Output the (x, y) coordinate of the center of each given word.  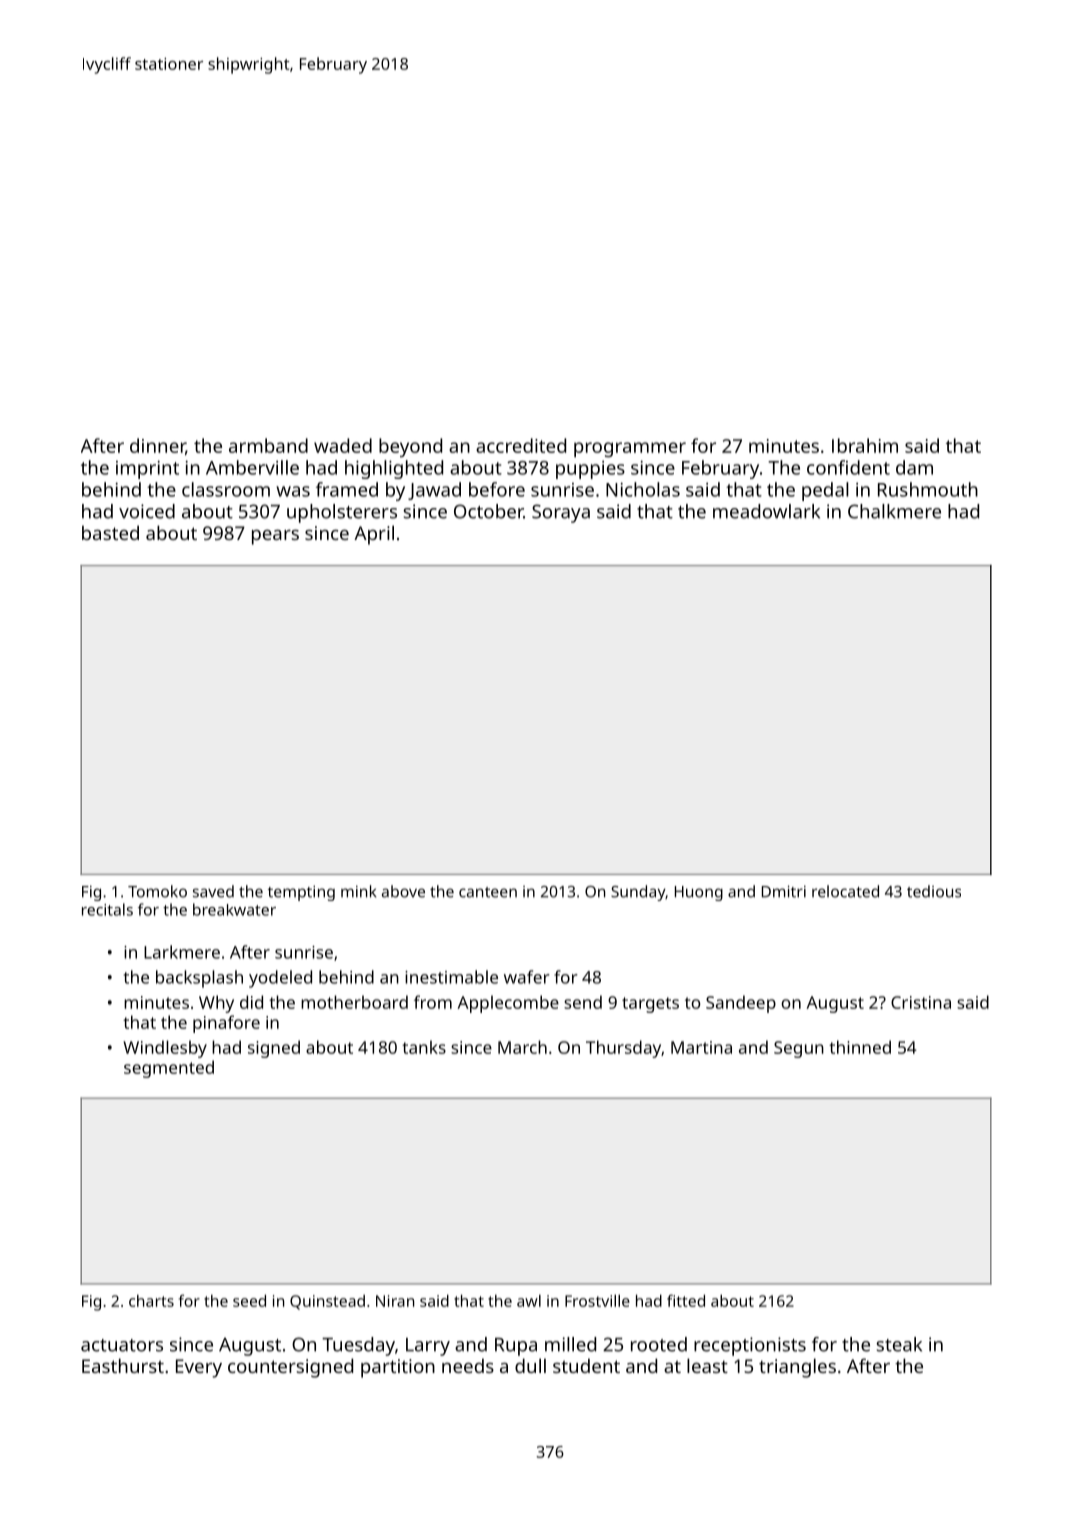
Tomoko (157, 891)
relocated (845, 891)
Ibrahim (865, 445)
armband (268, 445)
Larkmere (182, 952)
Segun (799, 1049)
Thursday (623, 1049)
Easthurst (123, 1365)
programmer (630, 450)
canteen (488, 892)
